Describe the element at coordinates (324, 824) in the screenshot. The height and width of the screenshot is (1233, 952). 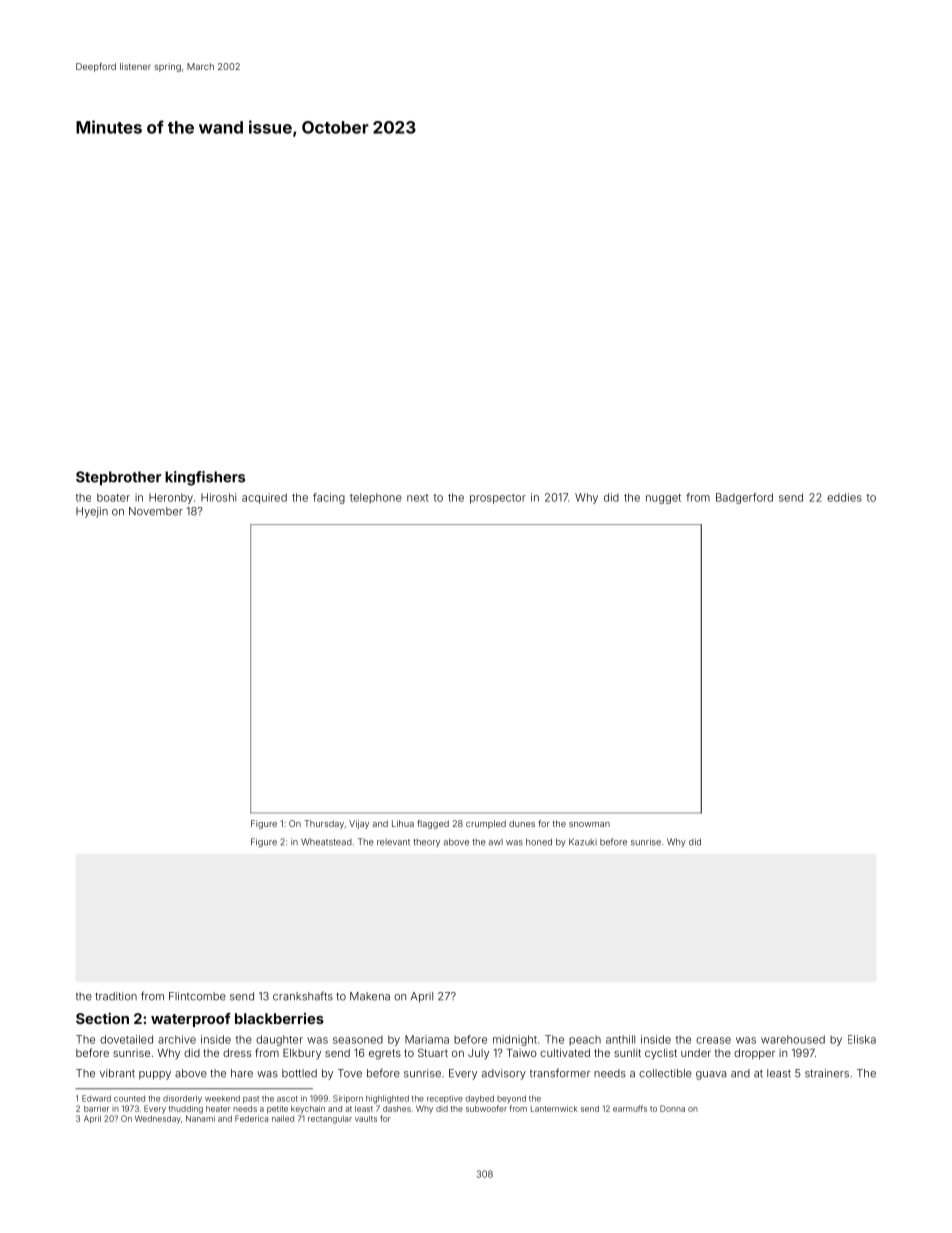
I see `Thursday` at that location.
